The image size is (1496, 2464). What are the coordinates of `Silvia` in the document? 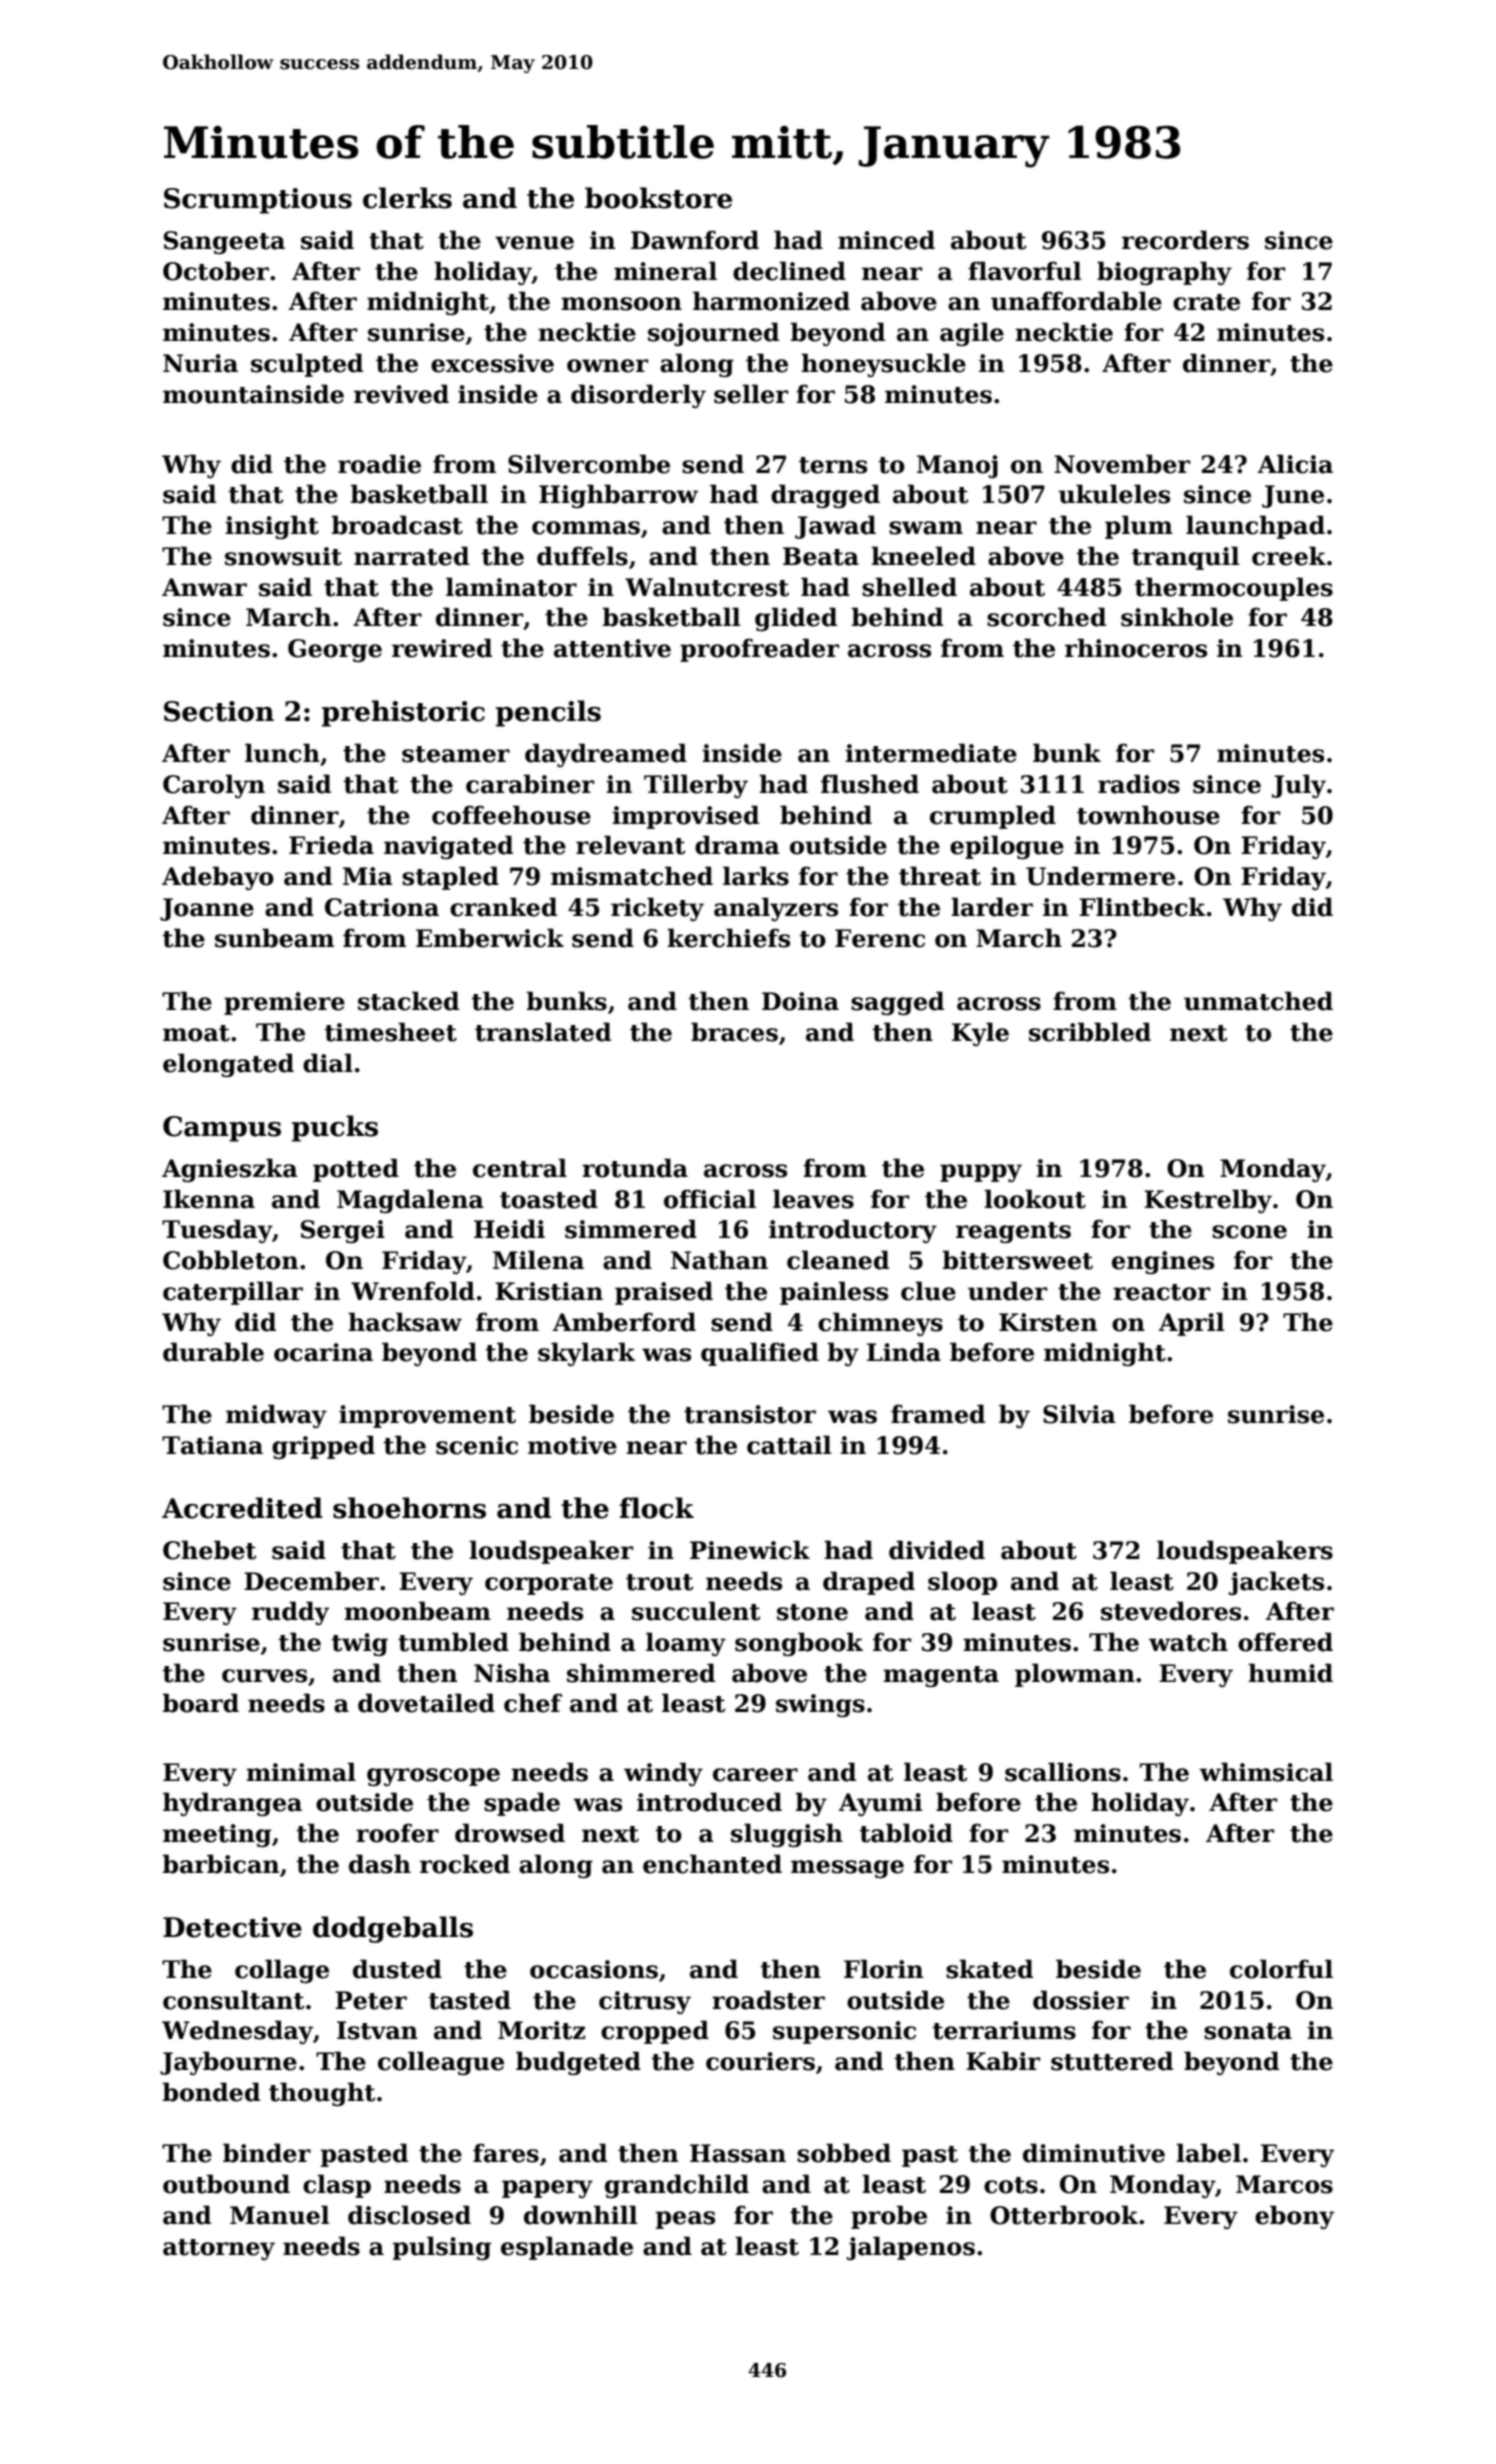 It's located at (1079, 1414).
